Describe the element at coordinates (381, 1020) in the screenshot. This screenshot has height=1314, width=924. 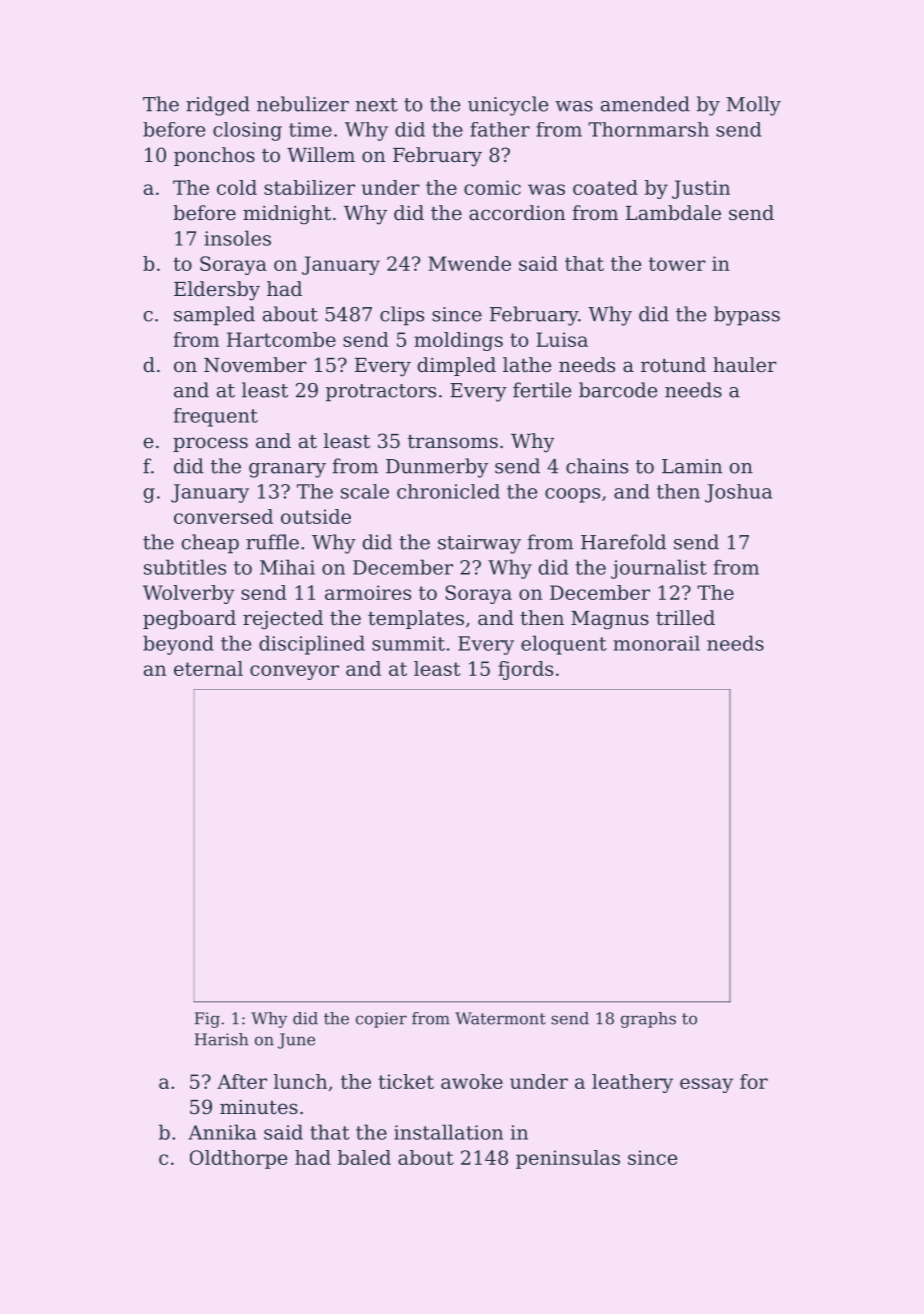
I see `copier` at that location.
